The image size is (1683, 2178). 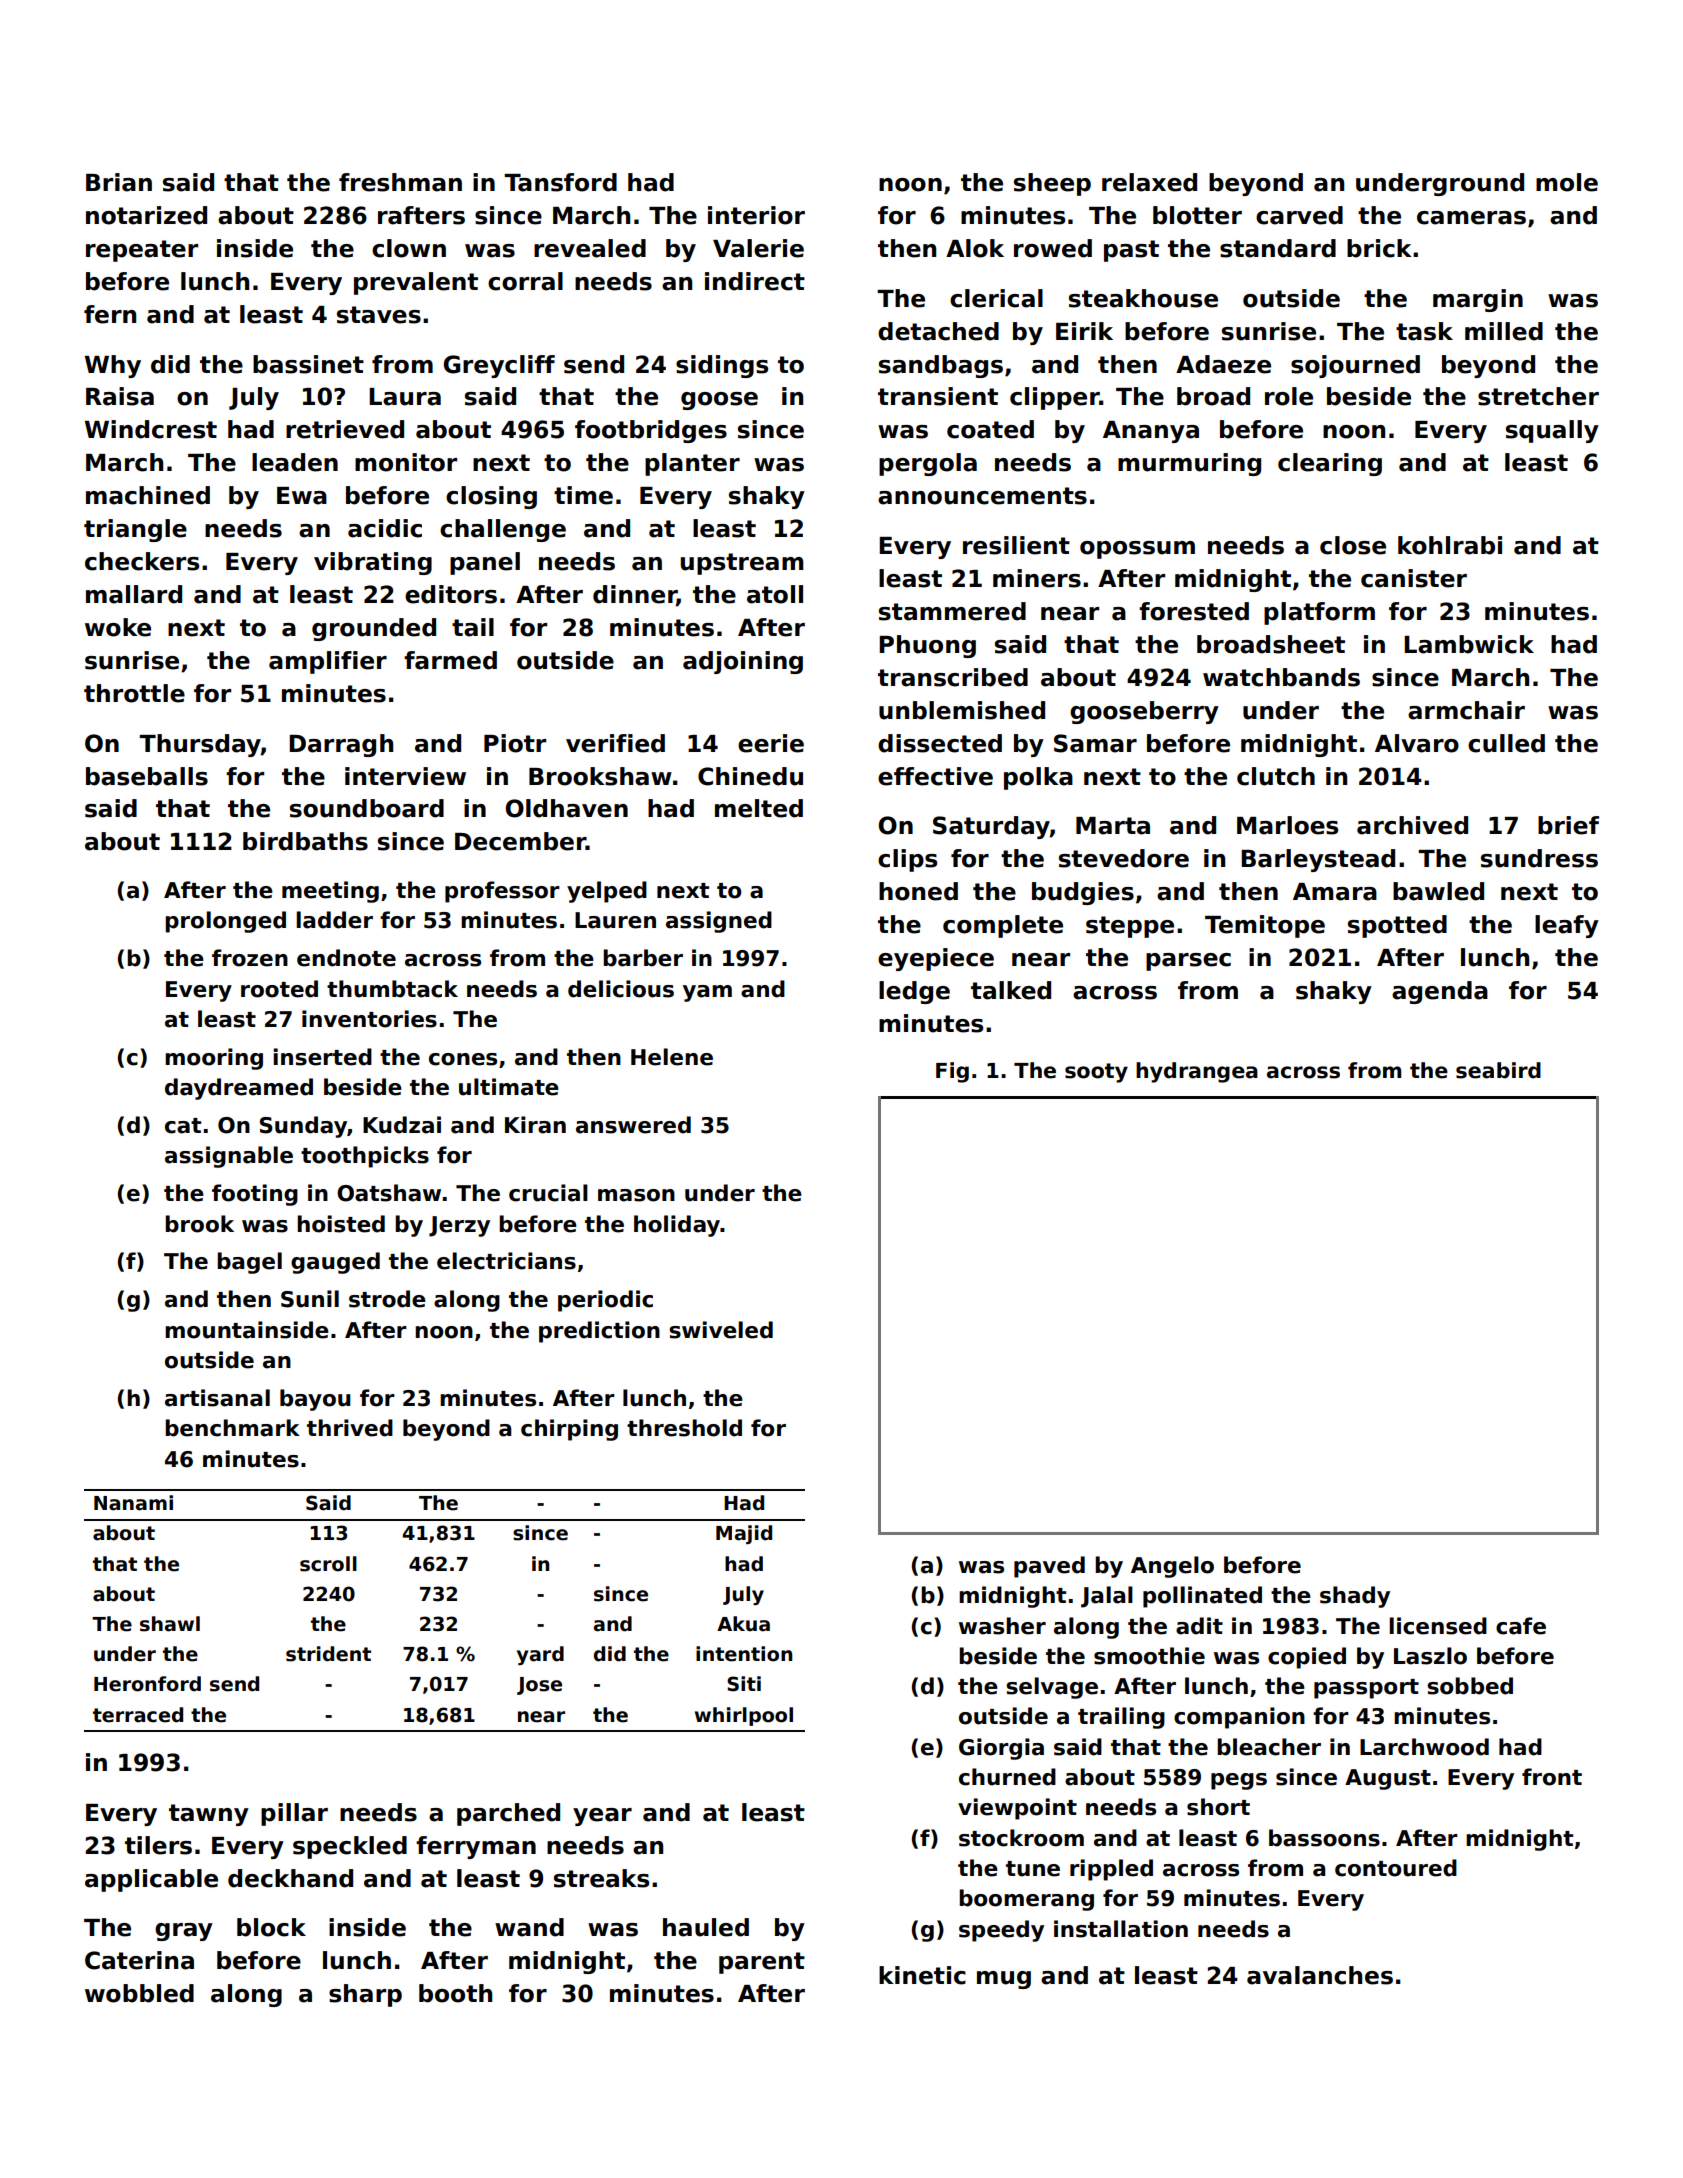 What do you see at coordinates (677, 1226) in the screenshot?
I see `holiday` at bounding box center [677, 1226].
